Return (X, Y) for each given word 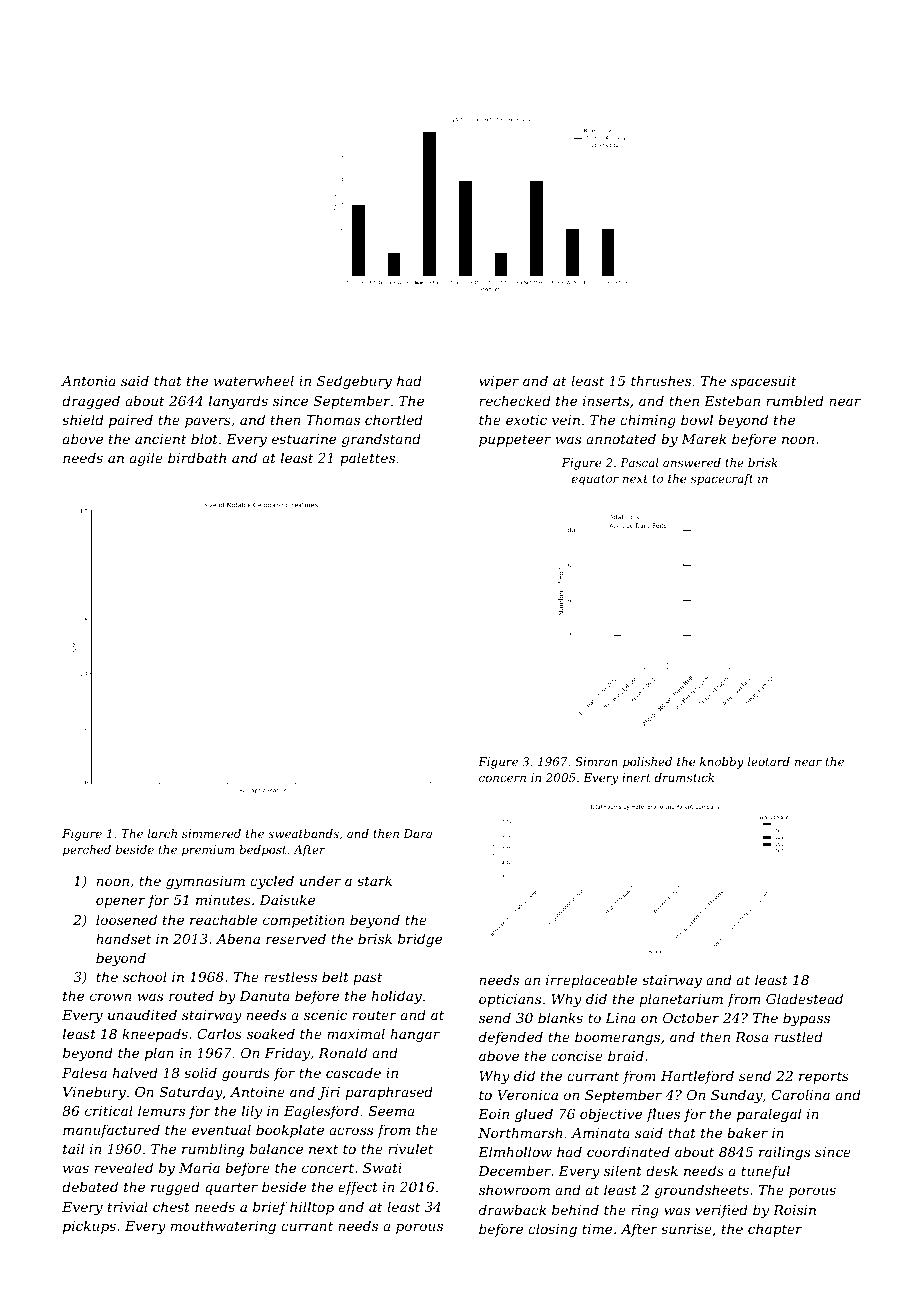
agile (146, 459)
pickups (89, 1227)
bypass (806, 1019)
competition (303, 921)
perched (87, 851)
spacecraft (722, 480)
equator (595, 480)
